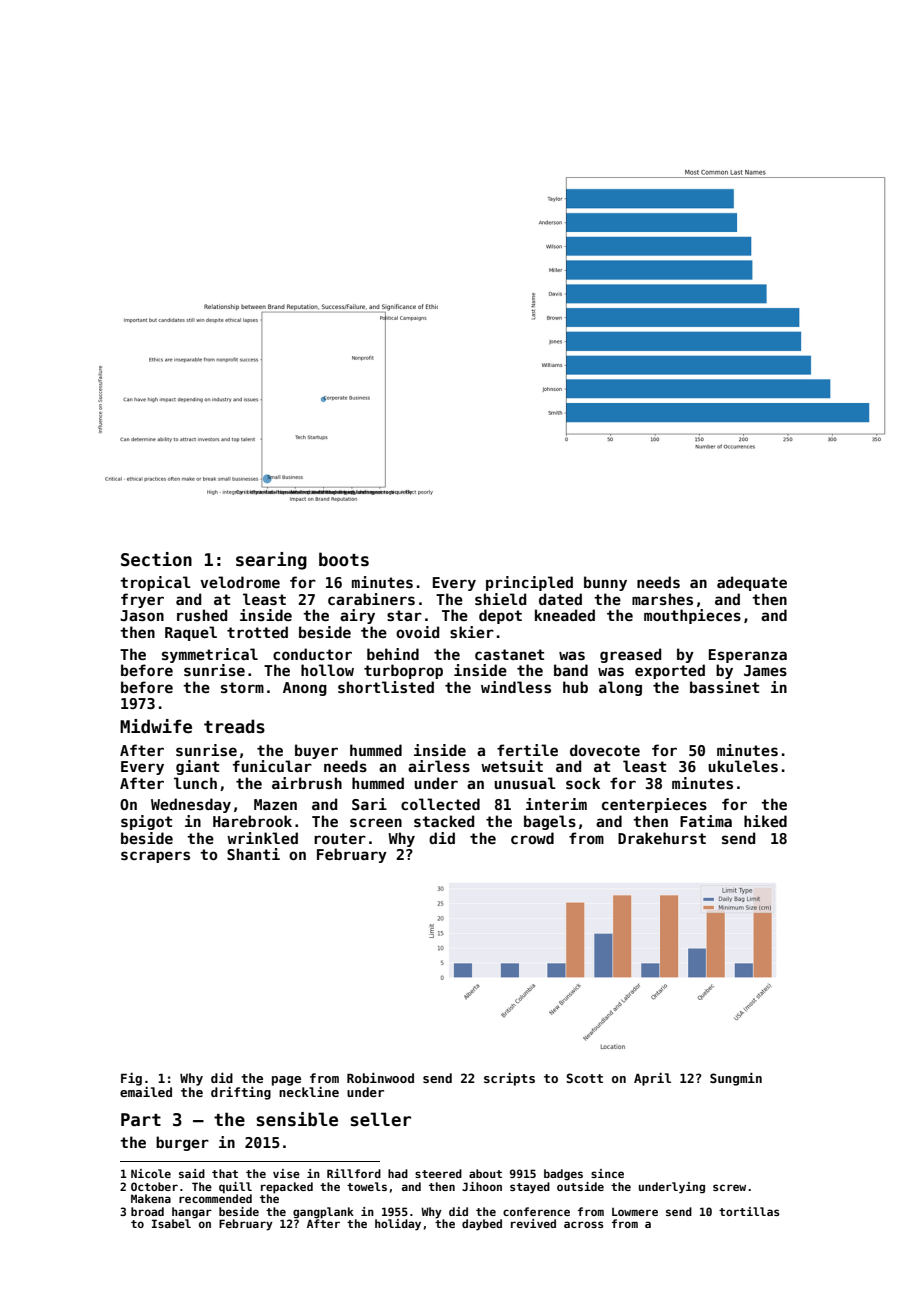  Describe the element at coordinates (752, 583) in the screenshot. I see `adequate` at that location.
